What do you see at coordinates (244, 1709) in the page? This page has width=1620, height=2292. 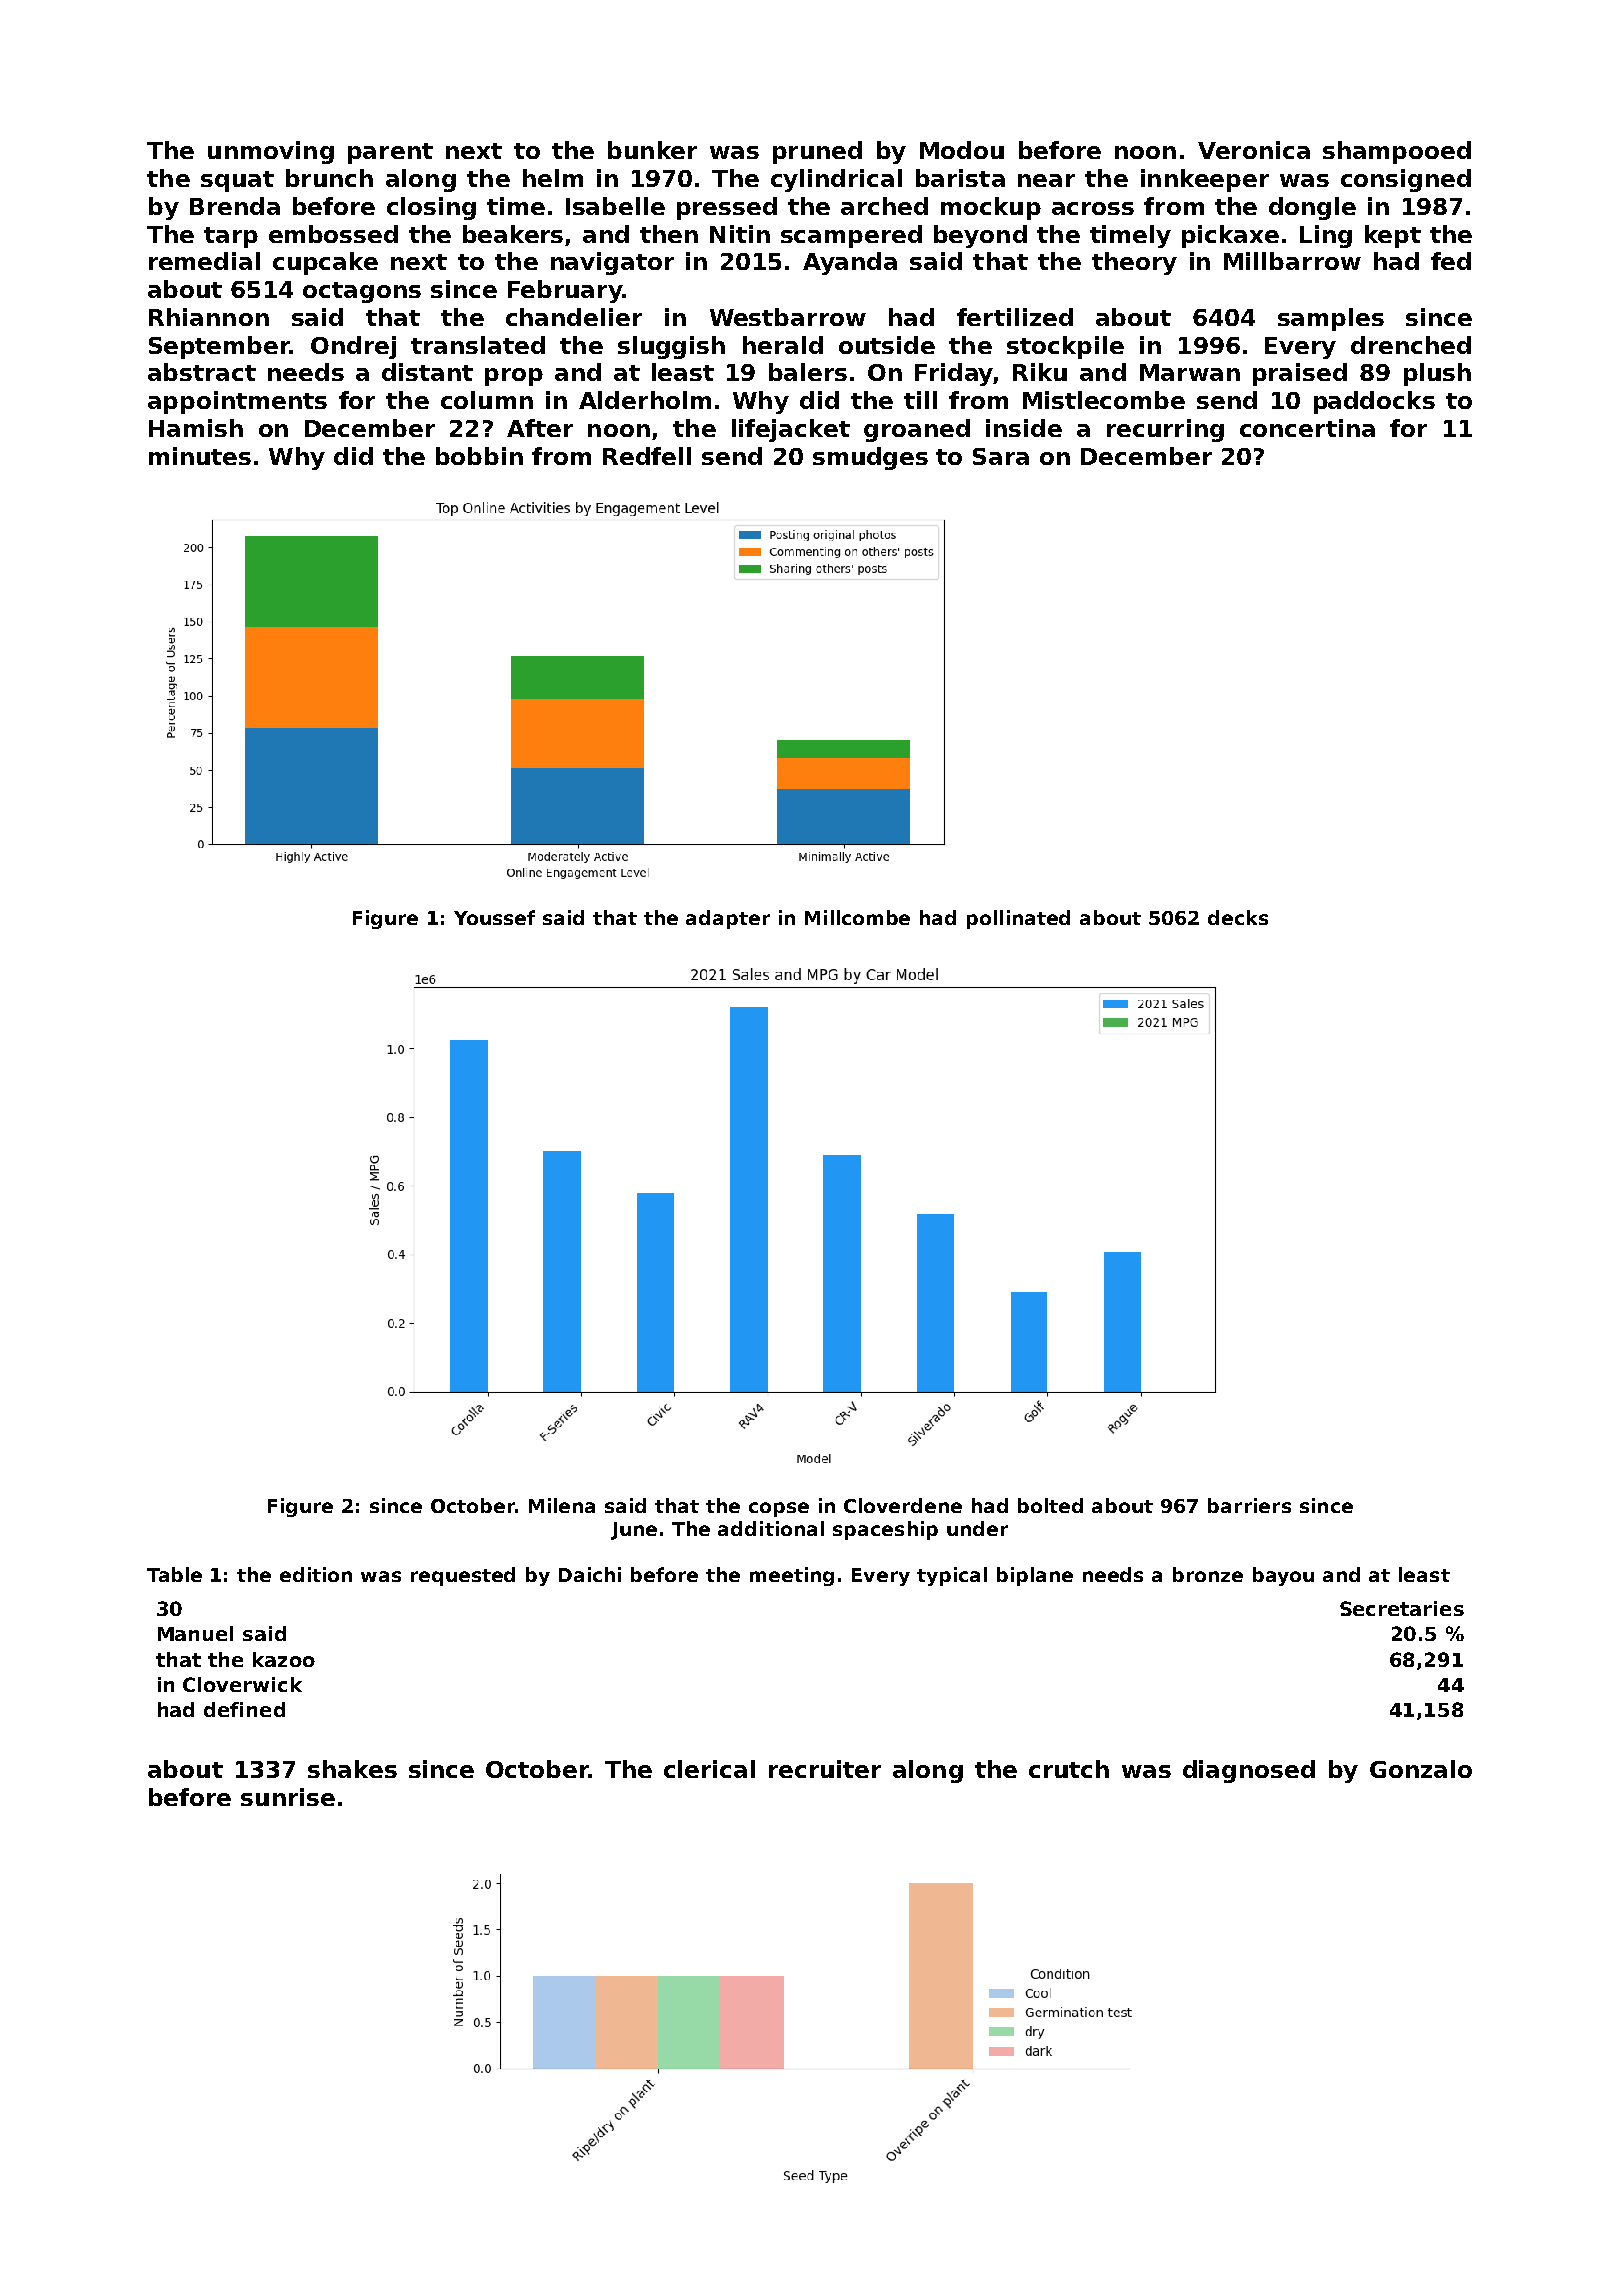 I see `defined` at bounding box center [244, 1709].
